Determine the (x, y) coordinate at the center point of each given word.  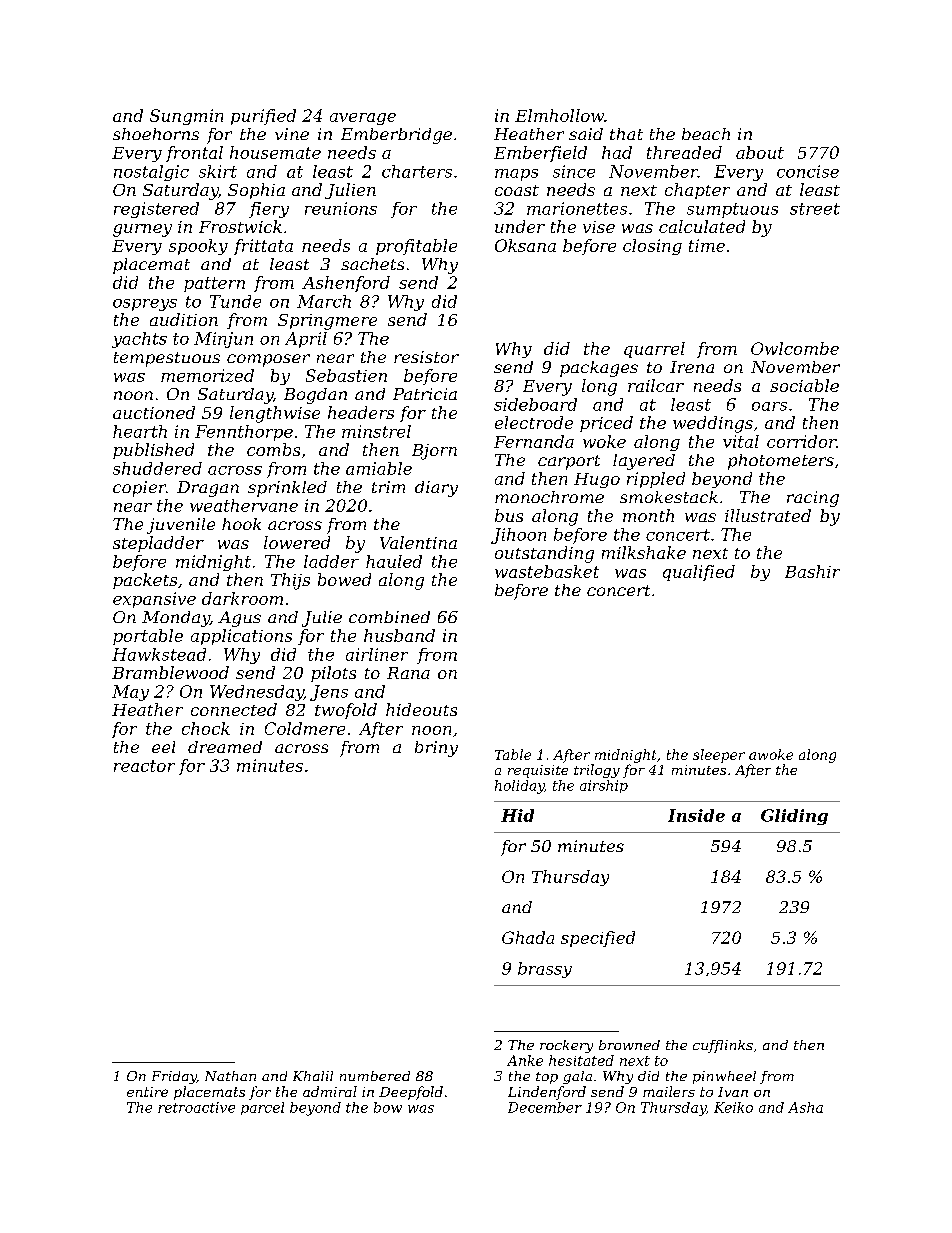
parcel (262, 1108)
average (363, 119)
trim (388, 487)
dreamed (225, 747)
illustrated (768, 515)
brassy (545, 970)
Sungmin (186, 117)
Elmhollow (559, 115)
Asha (805, 1107)
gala (577, 1077)
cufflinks (723, 1046)
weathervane (244, 505)
